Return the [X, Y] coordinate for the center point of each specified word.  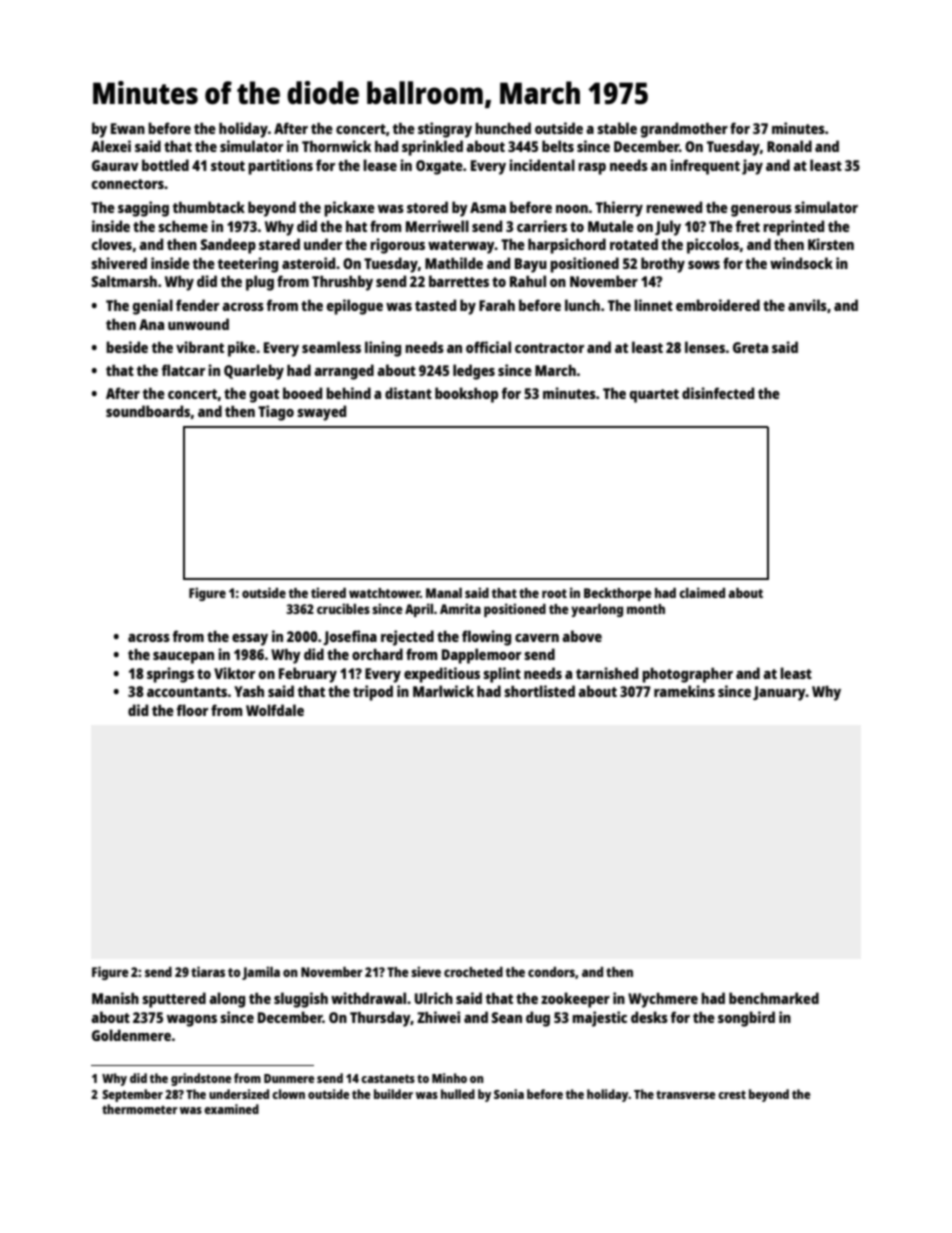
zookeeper [575, 1000]
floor [192, 710]
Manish [115, 998]
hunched [503, 128]
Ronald [789, 146]
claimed [702, 592]
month [646, 609]
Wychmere [663, 1000]
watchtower [384, 593]
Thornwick [336, 146]
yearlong [597, 610]
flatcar [183, 370]
